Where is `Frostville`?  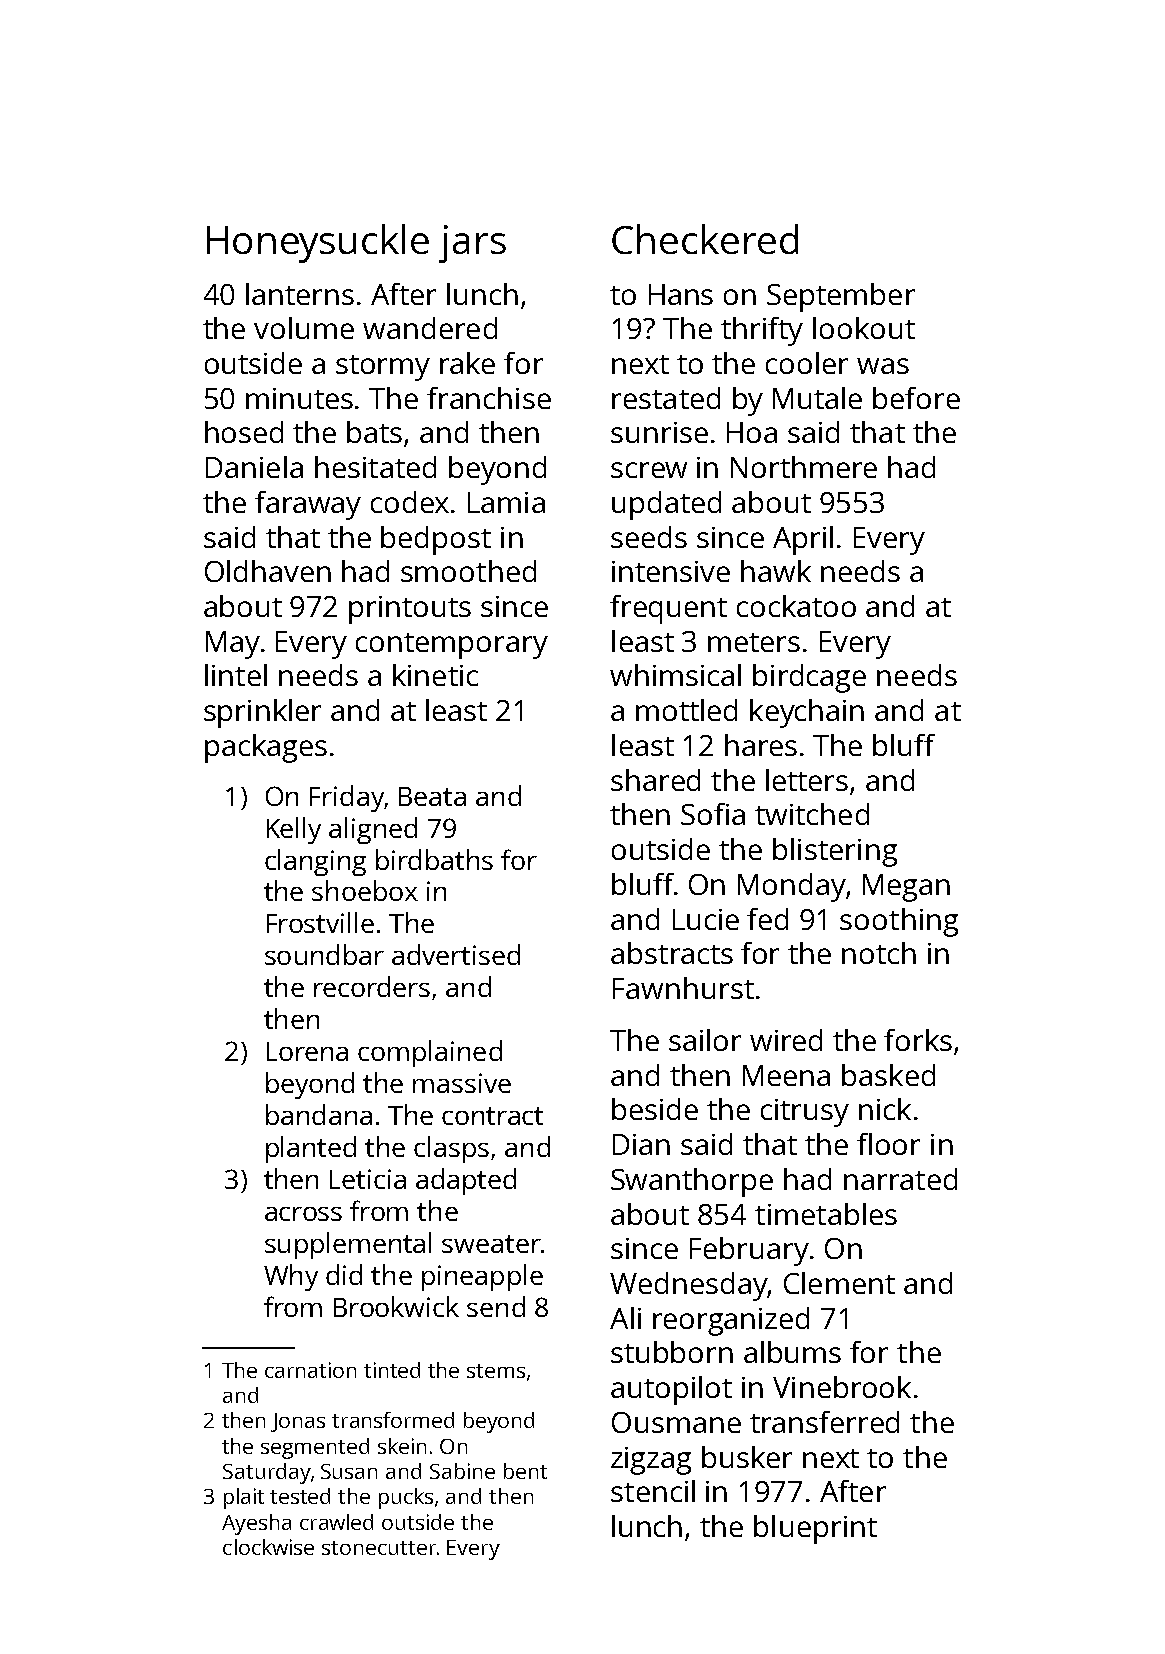 Frostville is located at coordinates (320, 922).
